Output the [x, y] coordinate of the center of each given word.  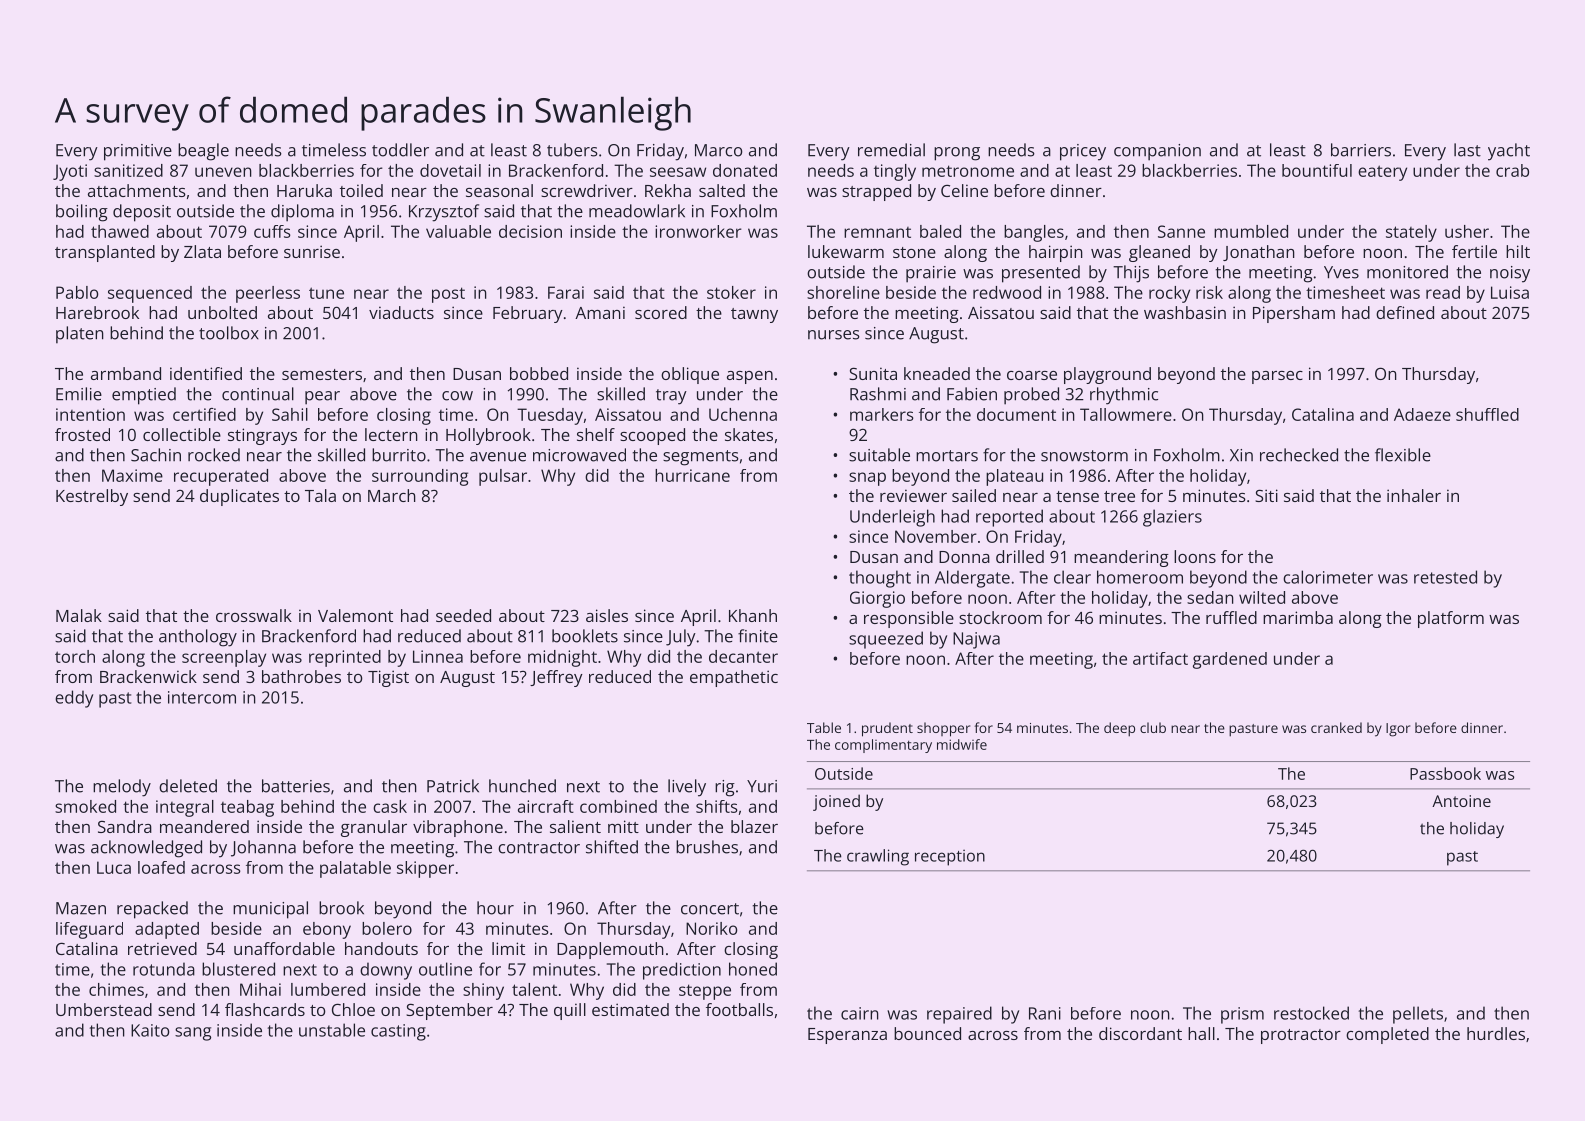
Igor [1398, 730]
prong [957, 154]
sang [193, 1034]
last [1467, 150]
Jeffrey [556, 678]
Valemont [355, 615]
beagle [203, 152]
